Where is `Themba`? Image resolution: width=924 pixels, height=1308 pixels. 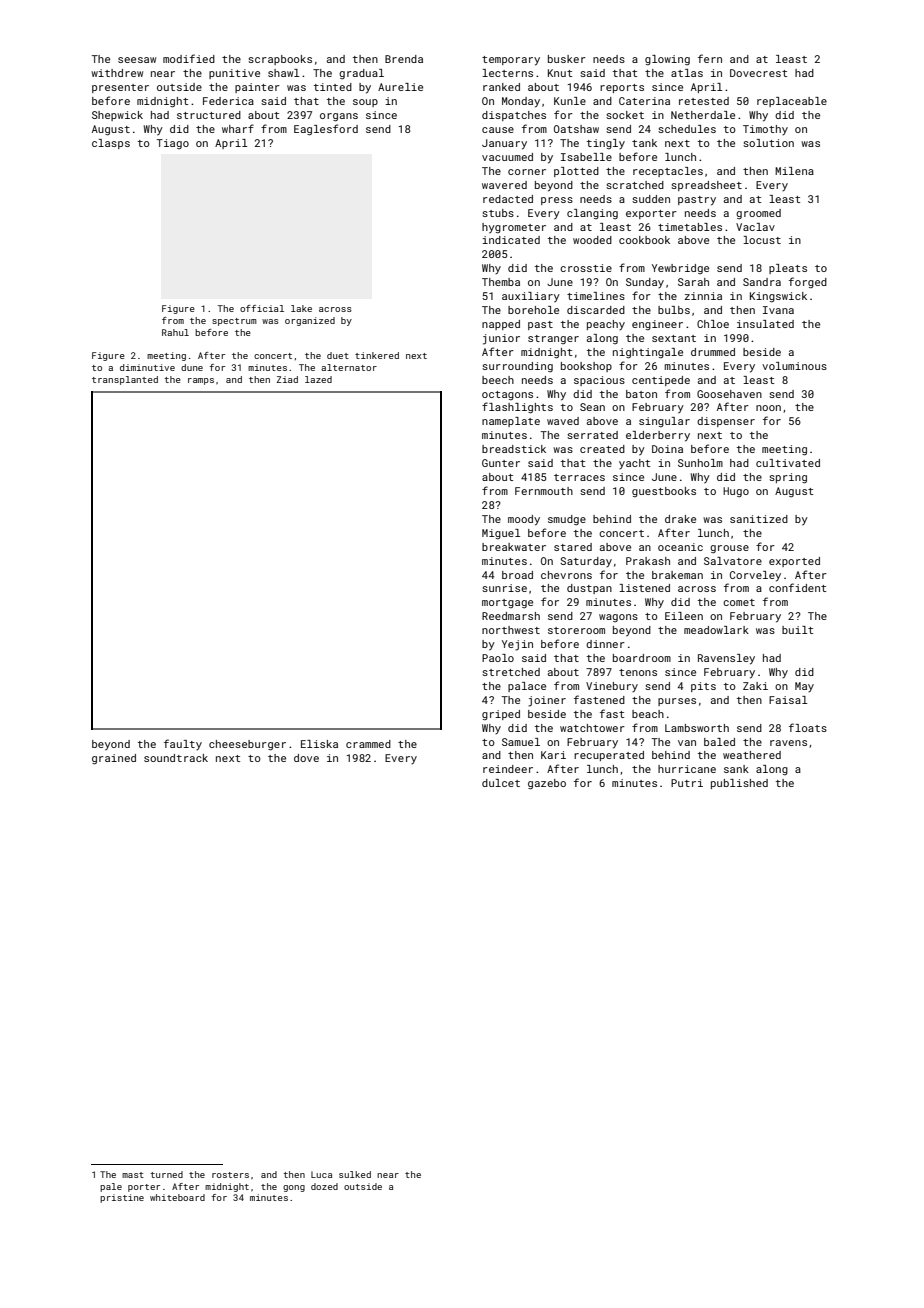
Themba is located at coordinates (501, 282).
